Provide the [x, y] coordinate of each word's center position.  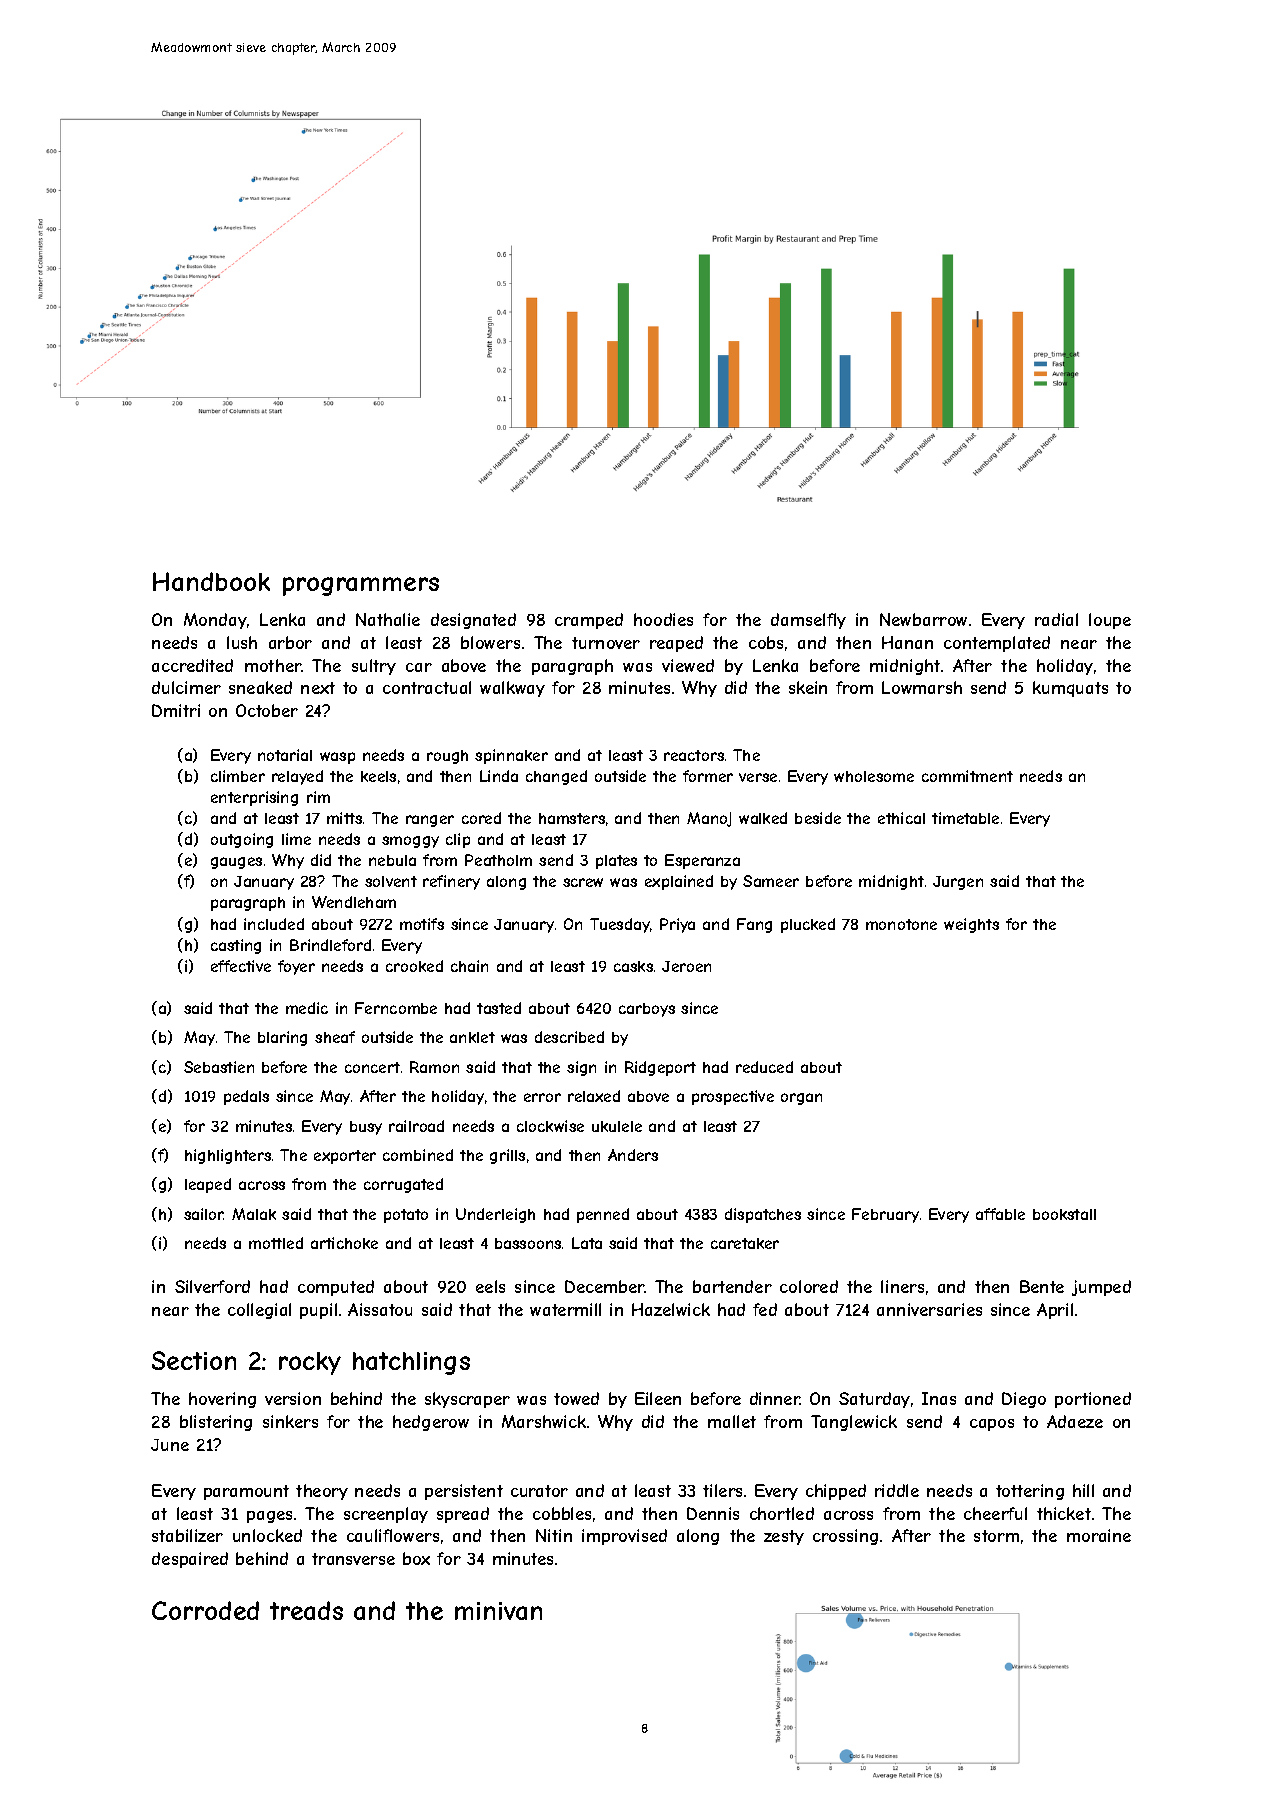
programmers [361, 586]
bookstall [1064, 1214]
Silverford [212, 1286]
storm [996, 1536]
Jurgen [958, 883]
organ [801, 1099]
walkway [512, 689]
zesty [784, 1537]
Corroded [205, 1610]
